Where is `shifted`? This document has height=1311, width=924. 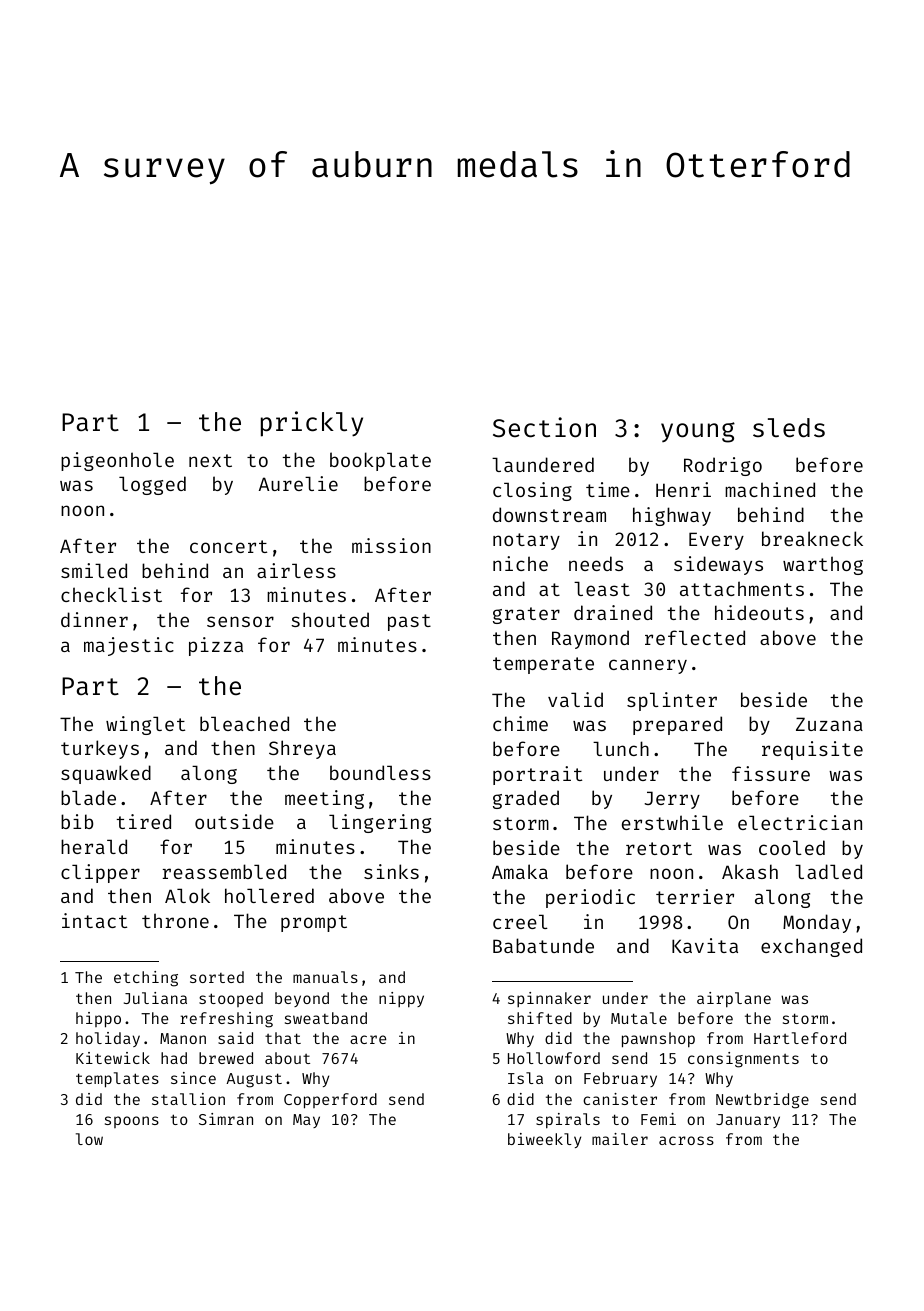 shifted is located at coordinates (540, 1018).
